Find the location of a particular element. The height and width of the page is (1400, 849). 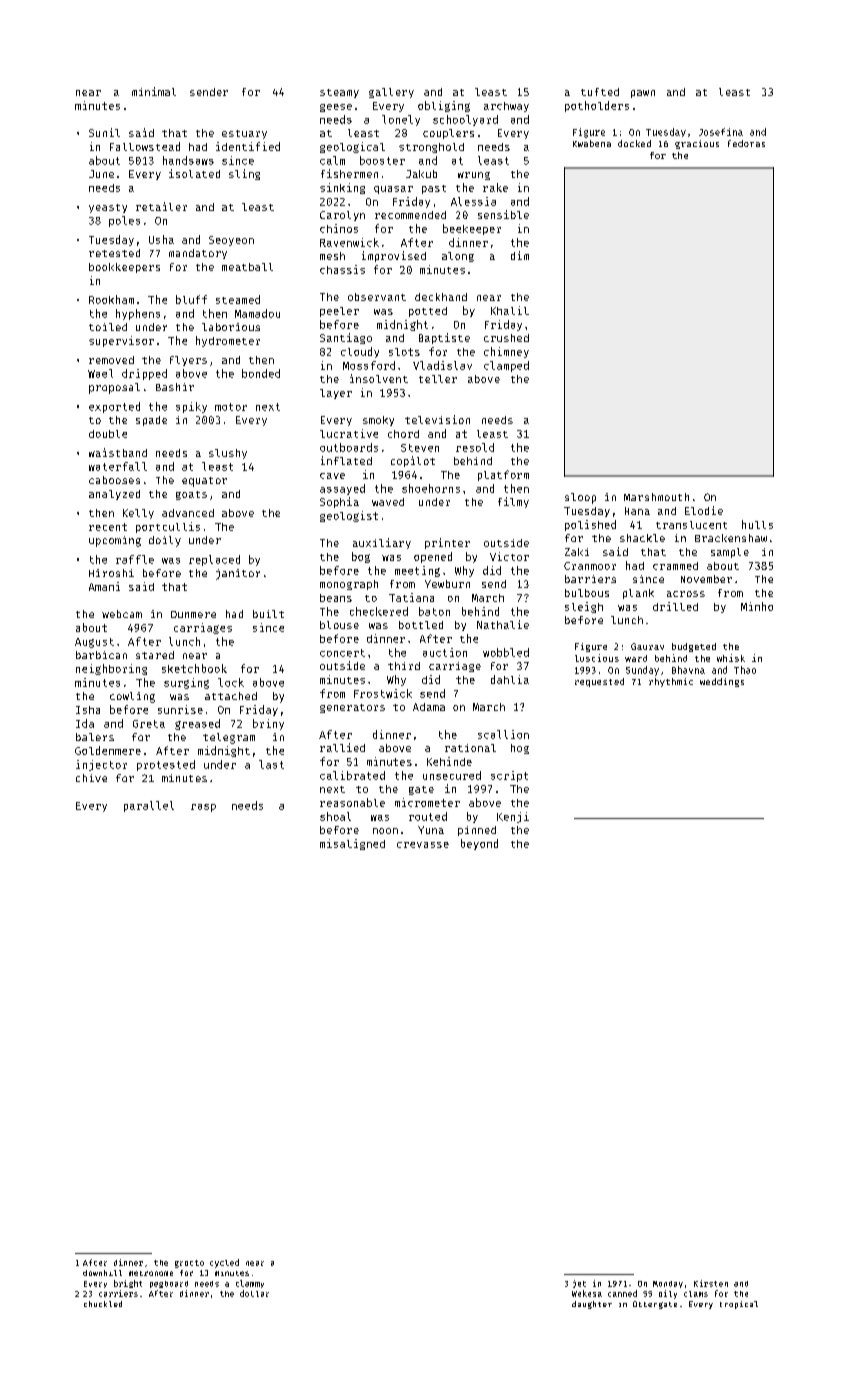

chive is located at coordinates (91, 778).
